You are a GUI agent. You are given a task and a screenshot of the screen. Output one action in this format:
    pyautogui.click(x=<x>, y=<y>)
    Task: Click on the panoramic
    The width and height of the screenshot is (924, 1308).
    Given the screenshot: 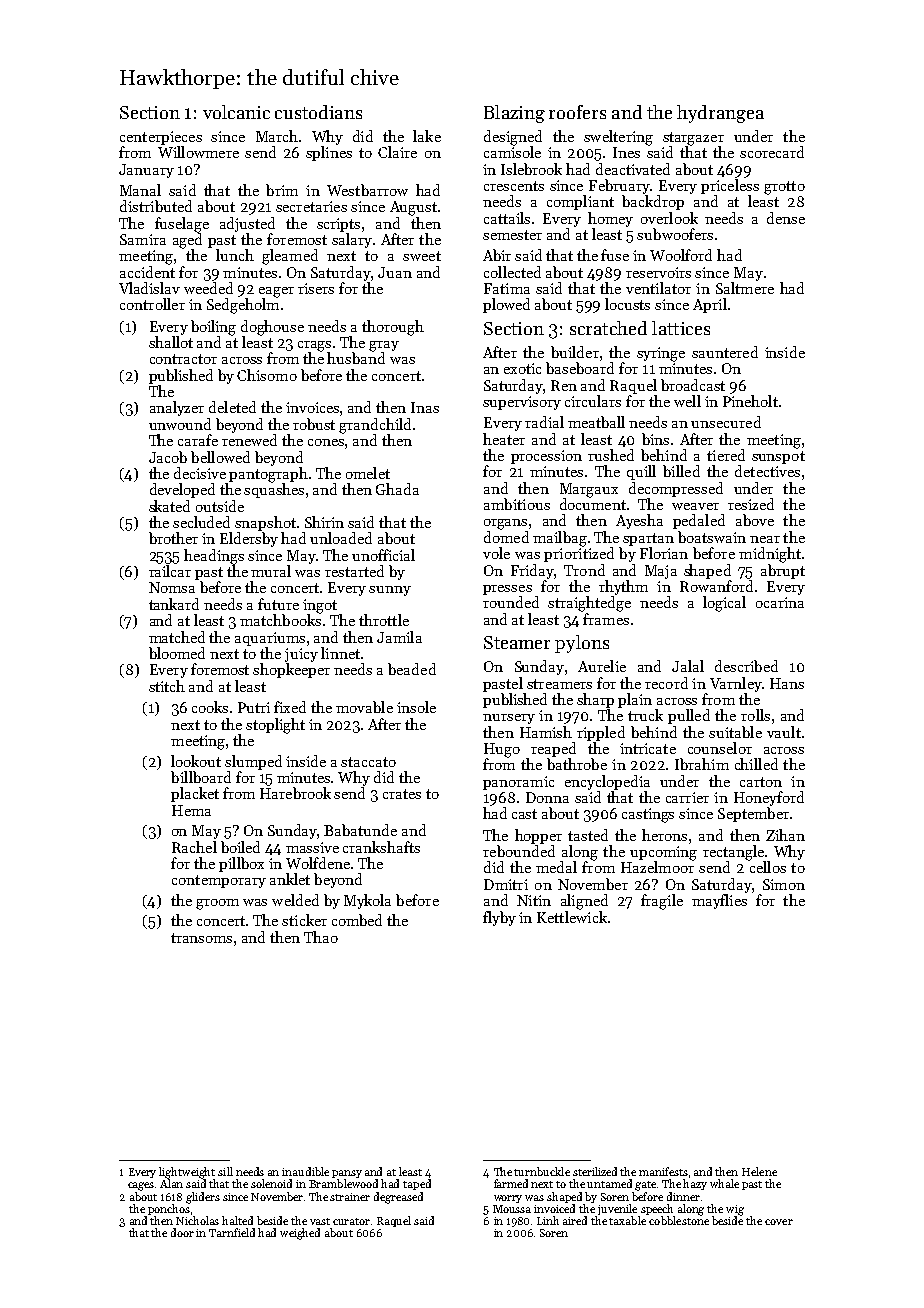 What is the action you would take?
    pyautogui.click(x=518, y=783)
